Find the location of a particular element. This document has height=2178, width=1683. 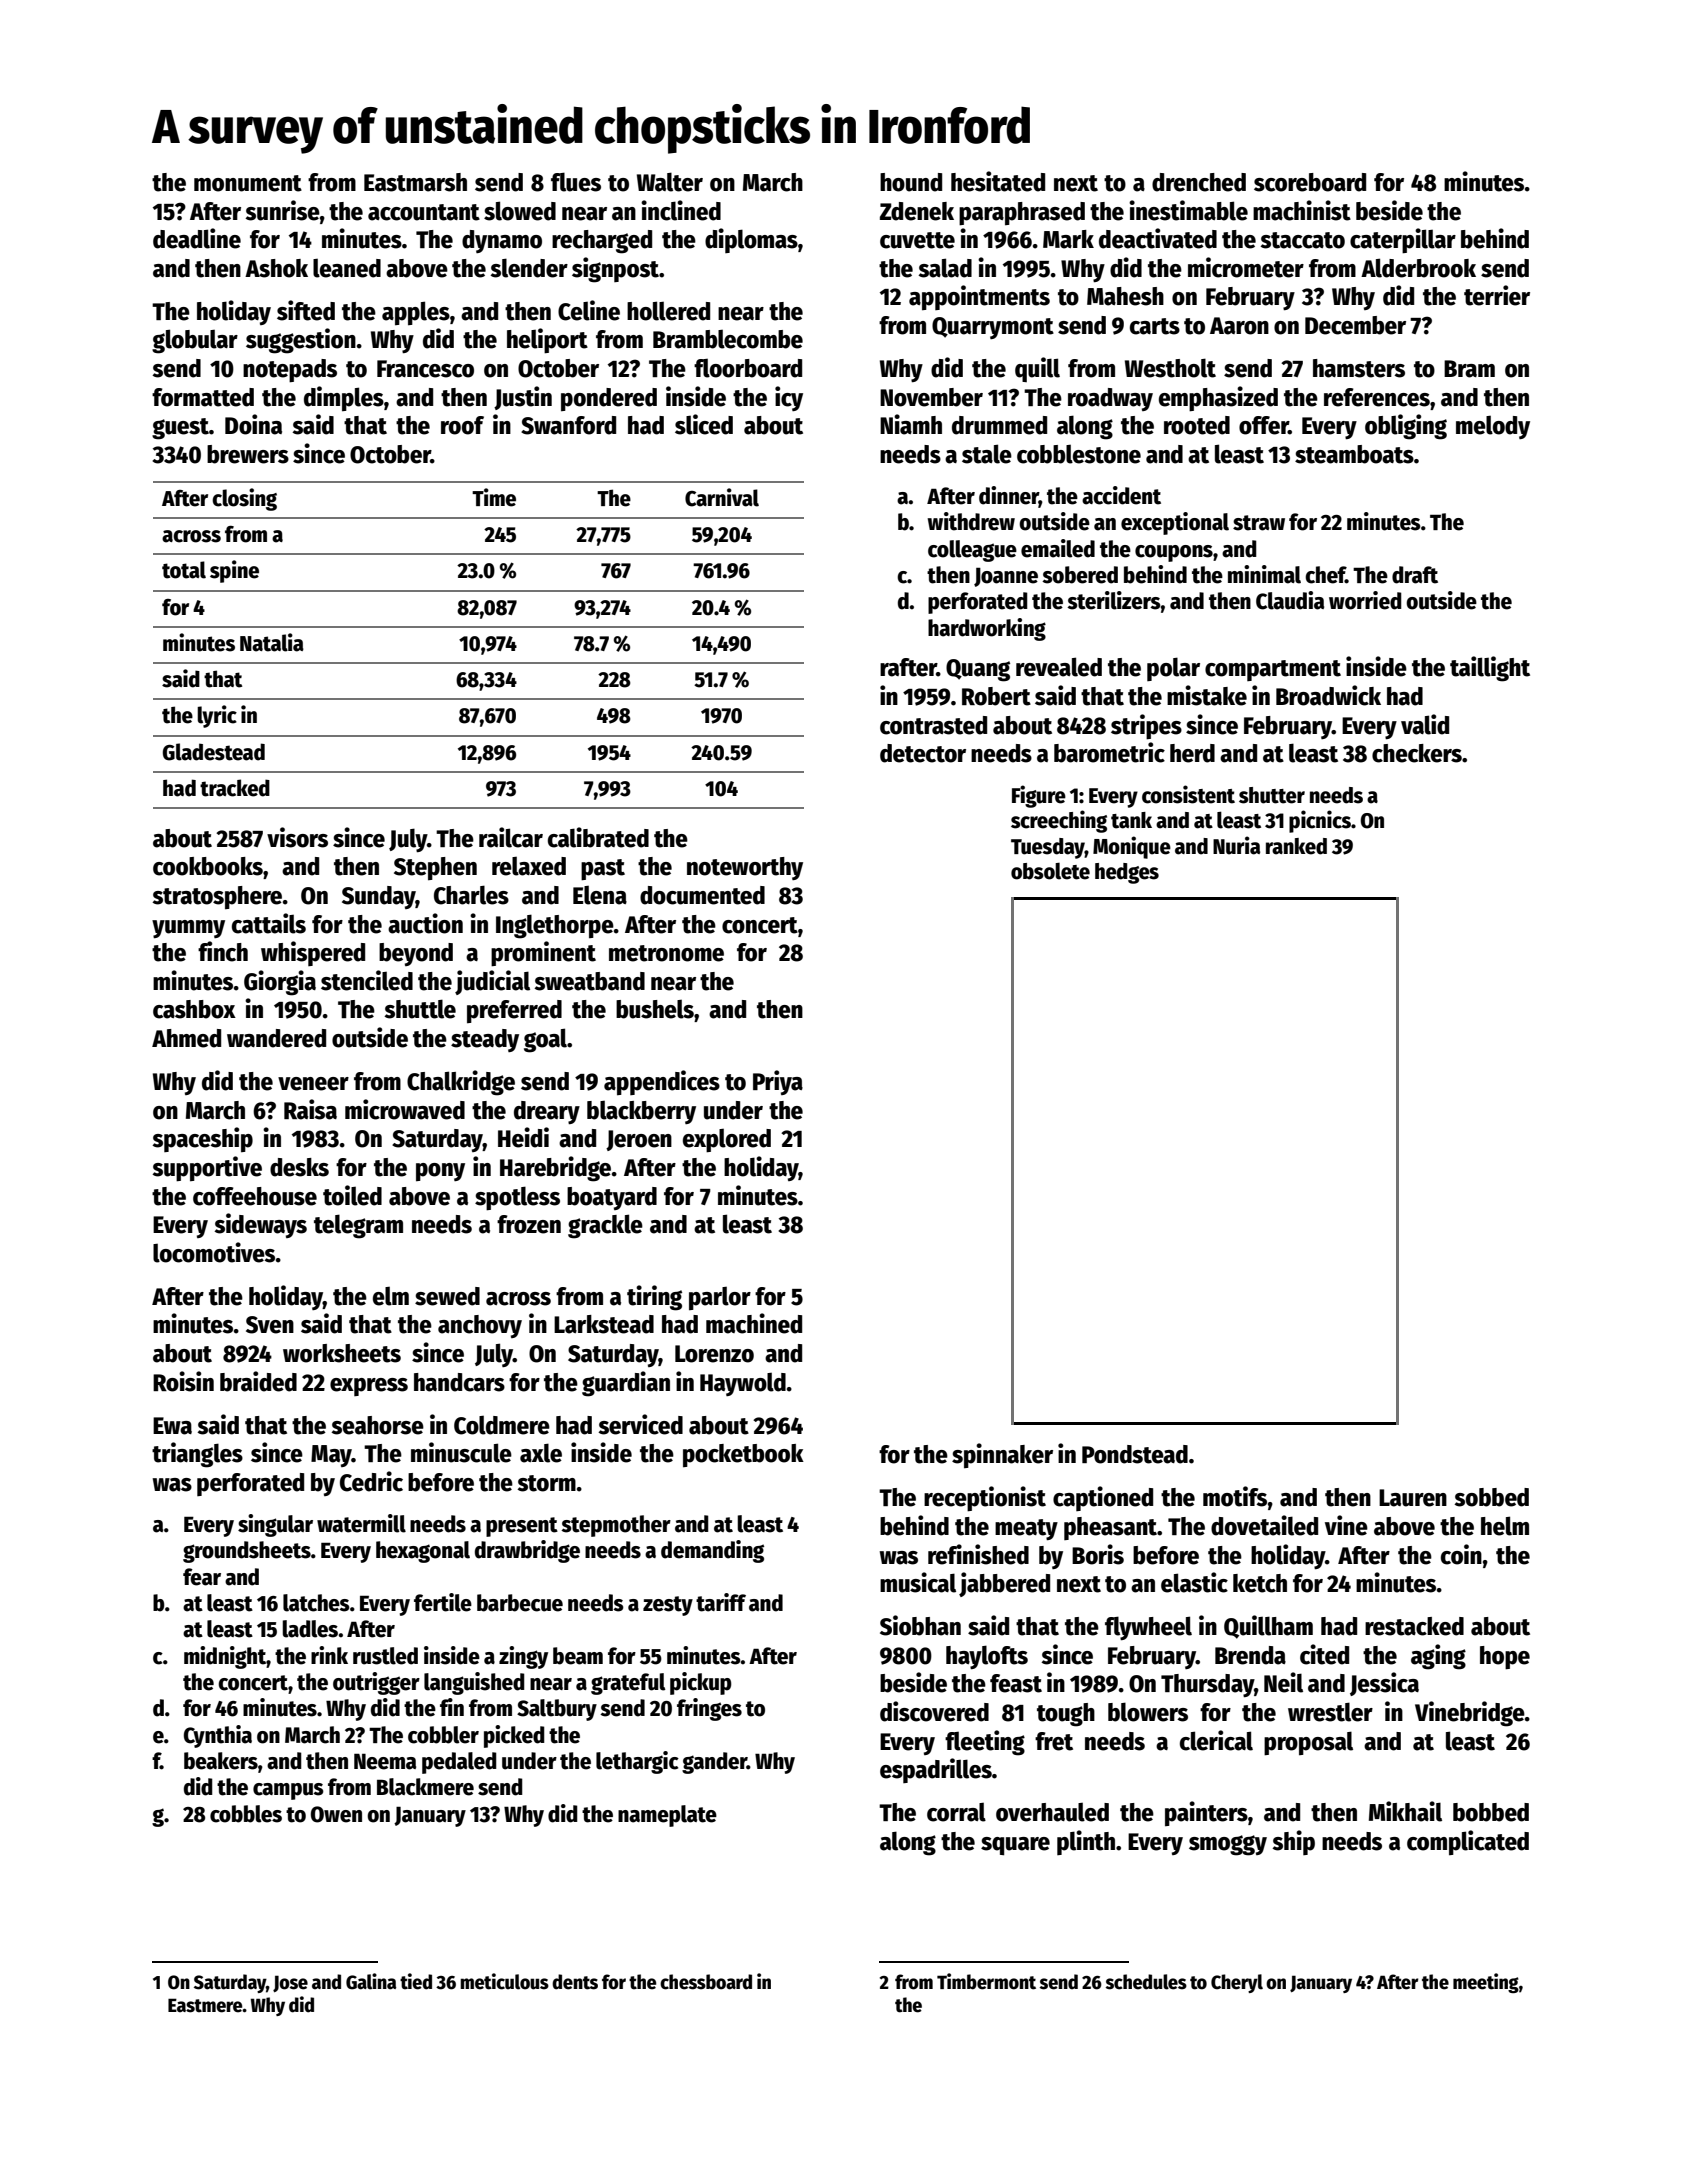

espadrilles is located at coordinates (936, 1770).
